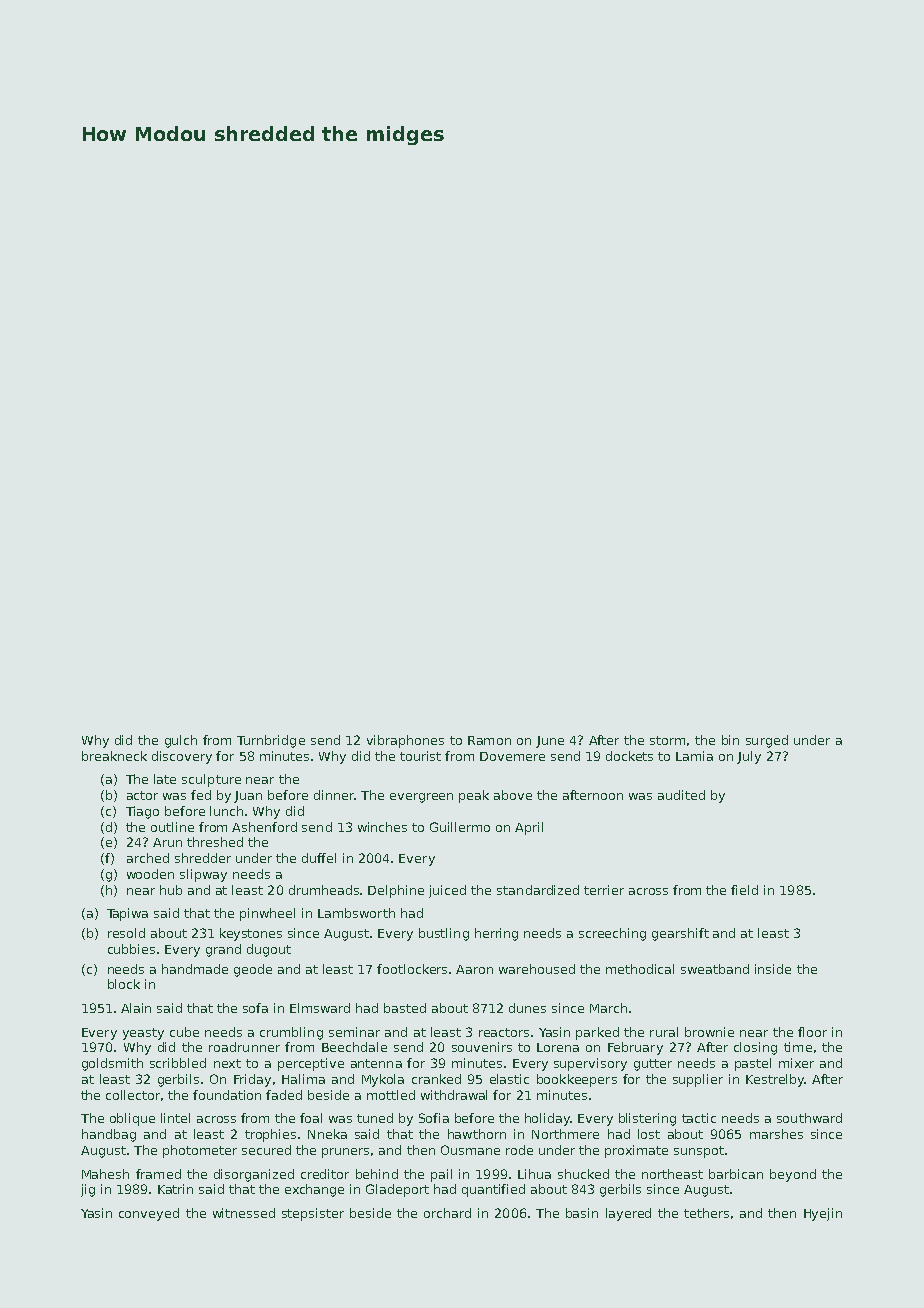  Describe the element at coordinates (405, 741) in the screenshot. I see `vibraphones` at that location.
